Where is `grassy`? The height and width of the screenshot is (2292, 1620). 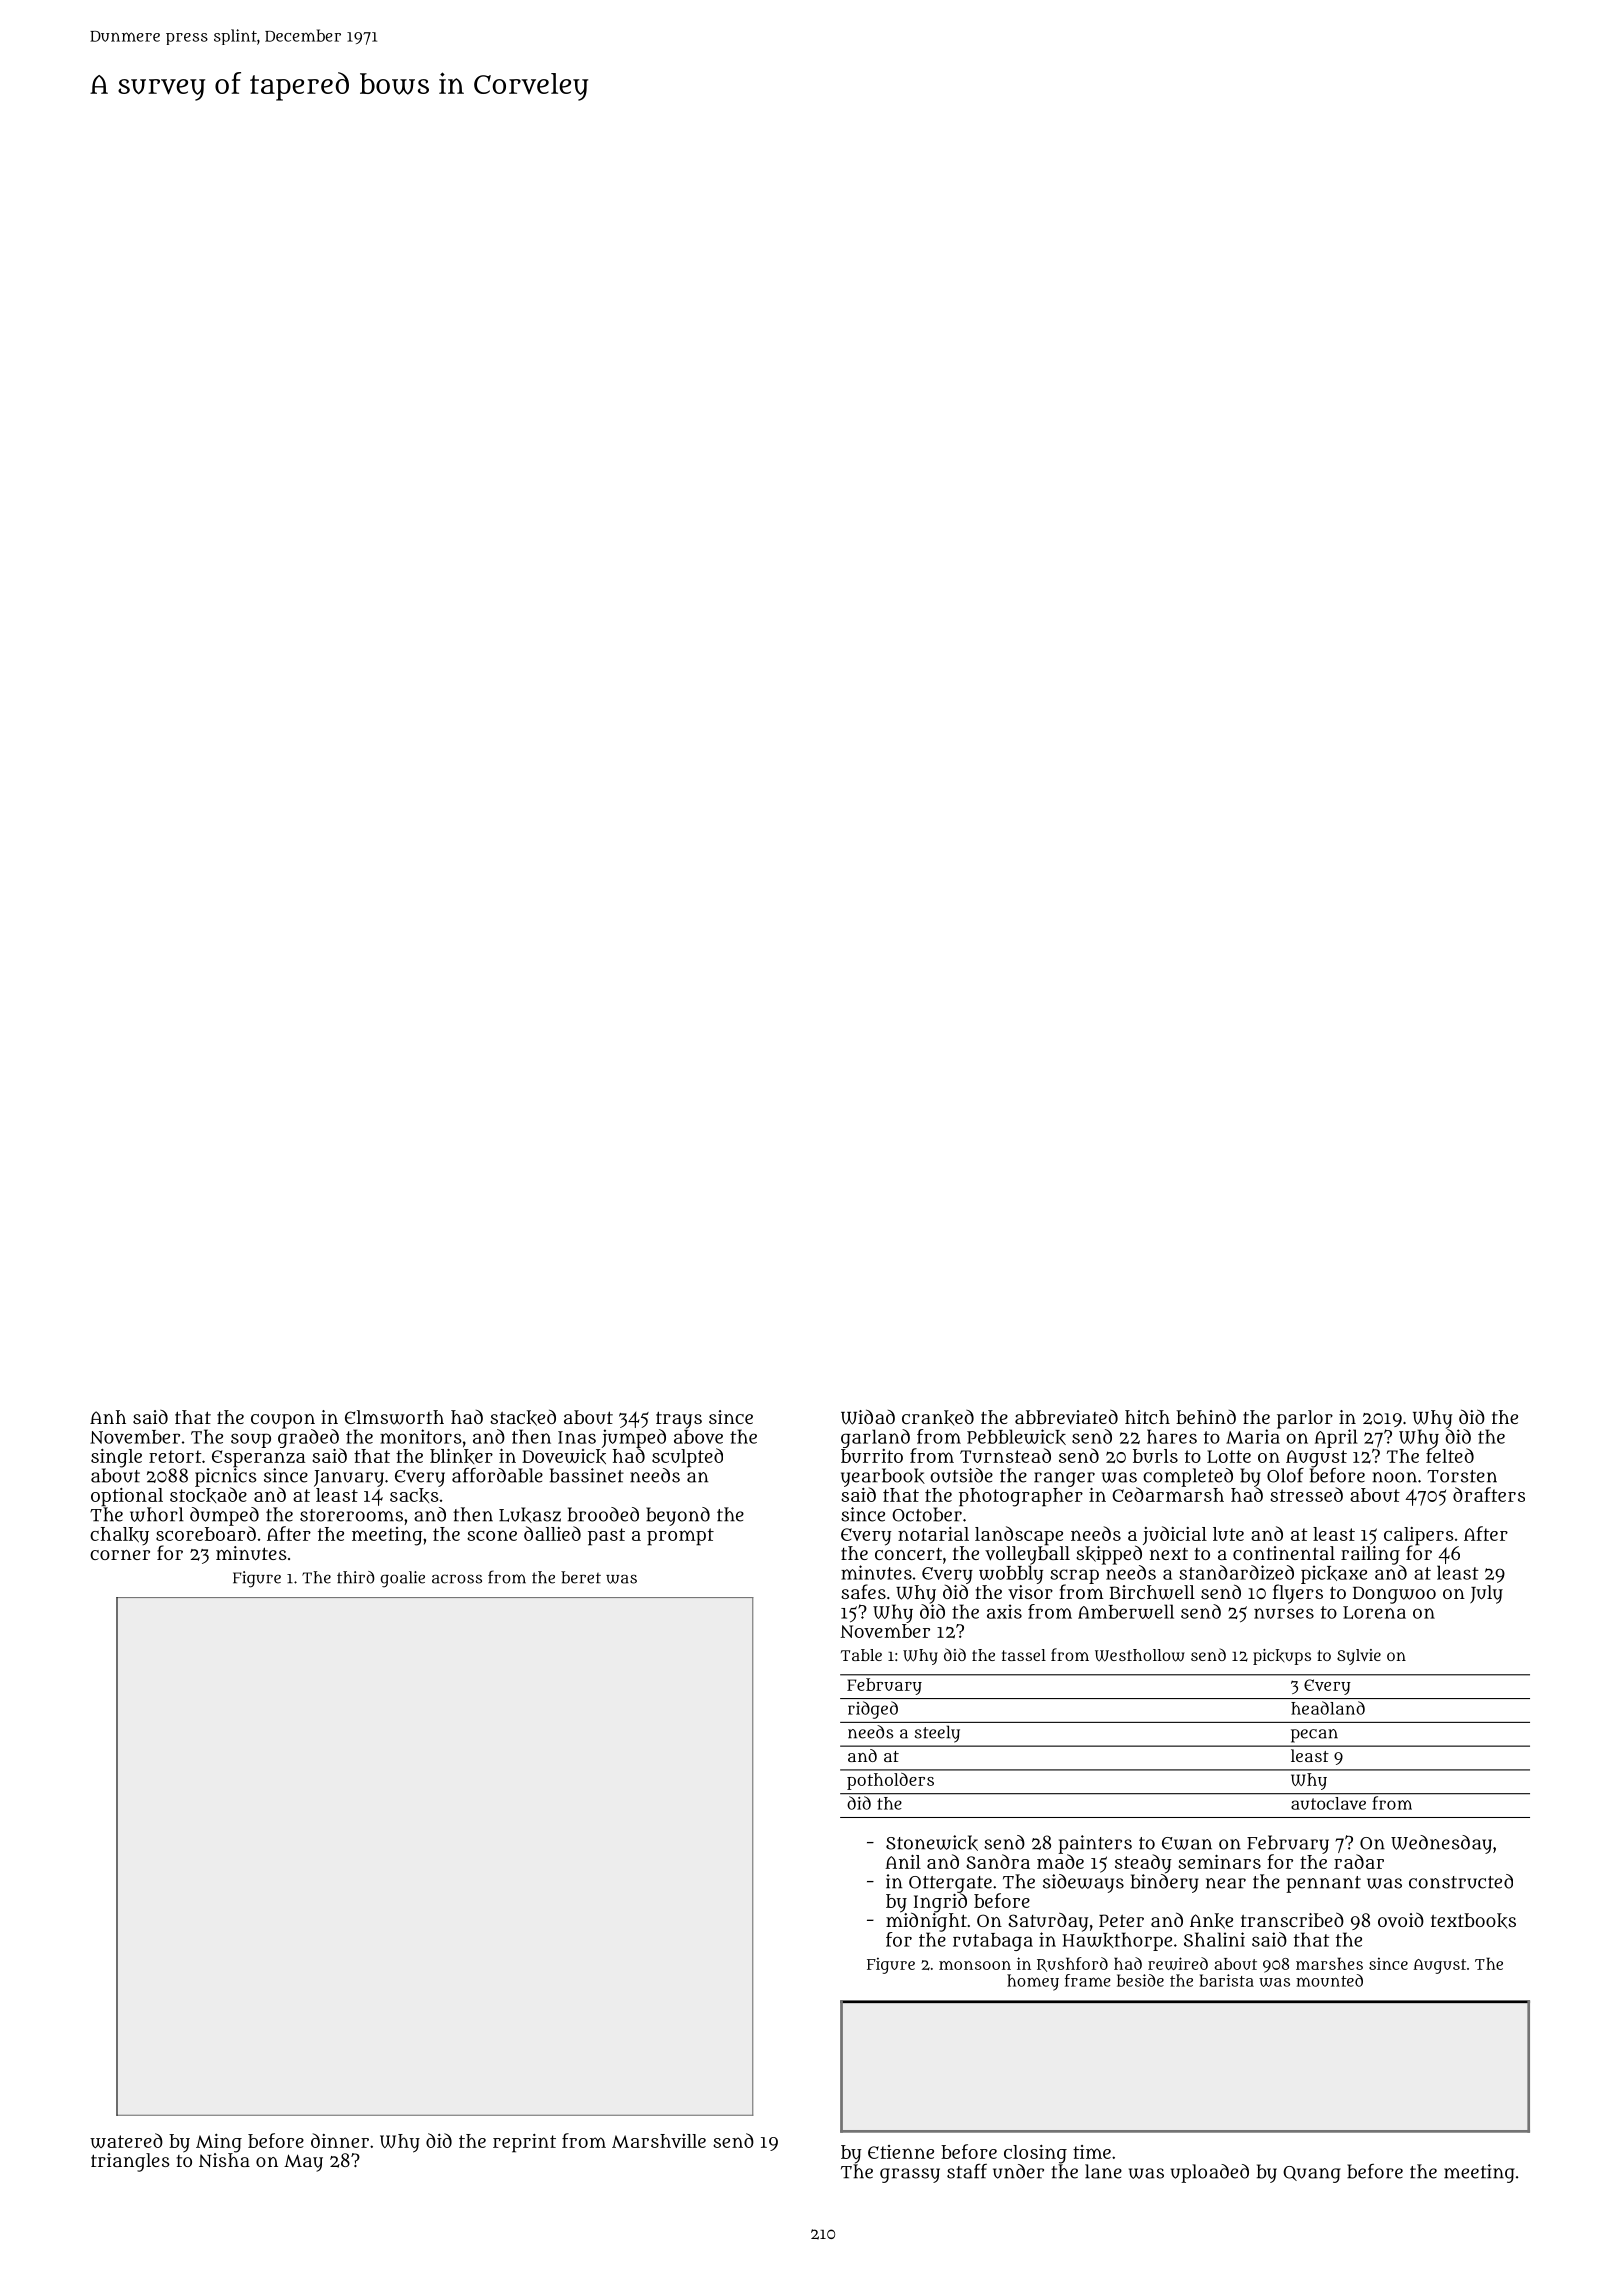
grassy is located at coordinates (910, 2175).
